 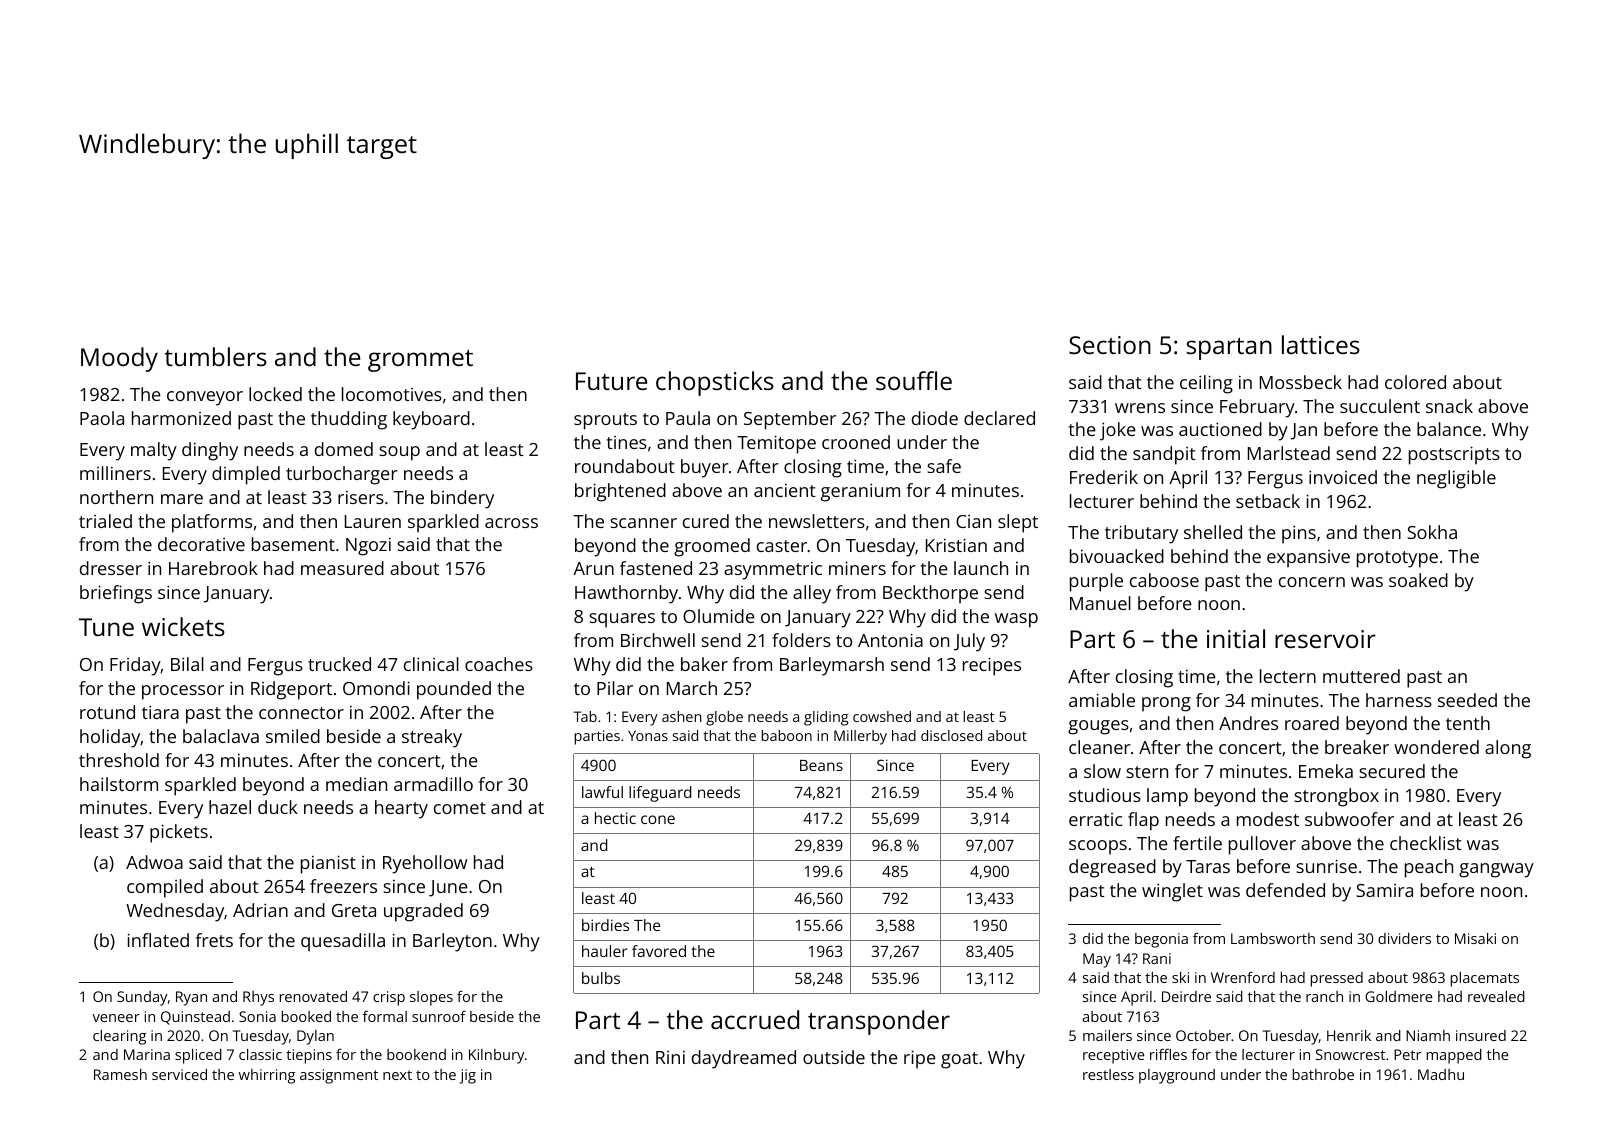 What do you see at coordinates (1508, 749) in the document?
I see `along` at bounding box center [1508, 749].
